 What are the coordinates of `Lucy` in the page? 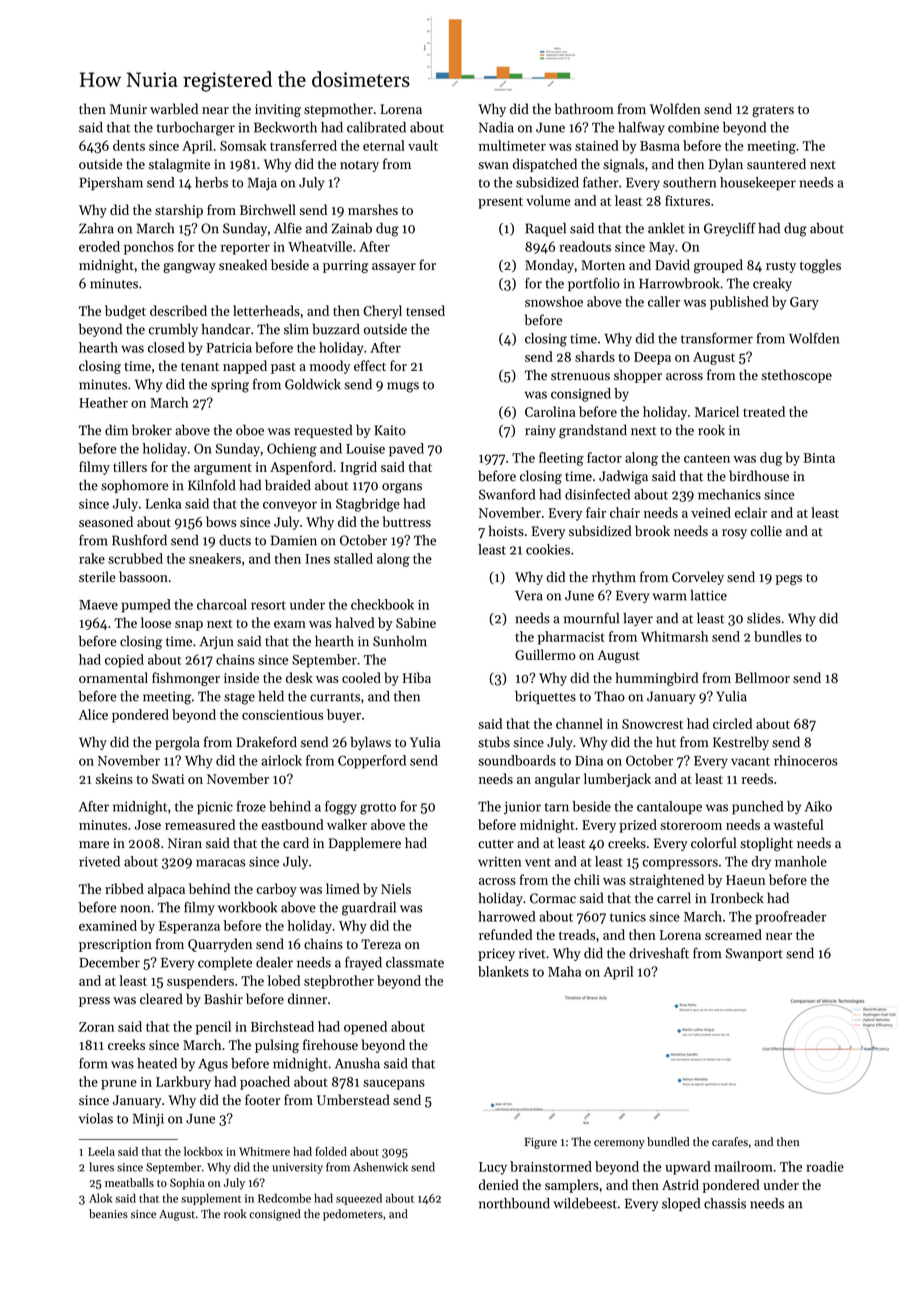 It's located at (493, 1168).
